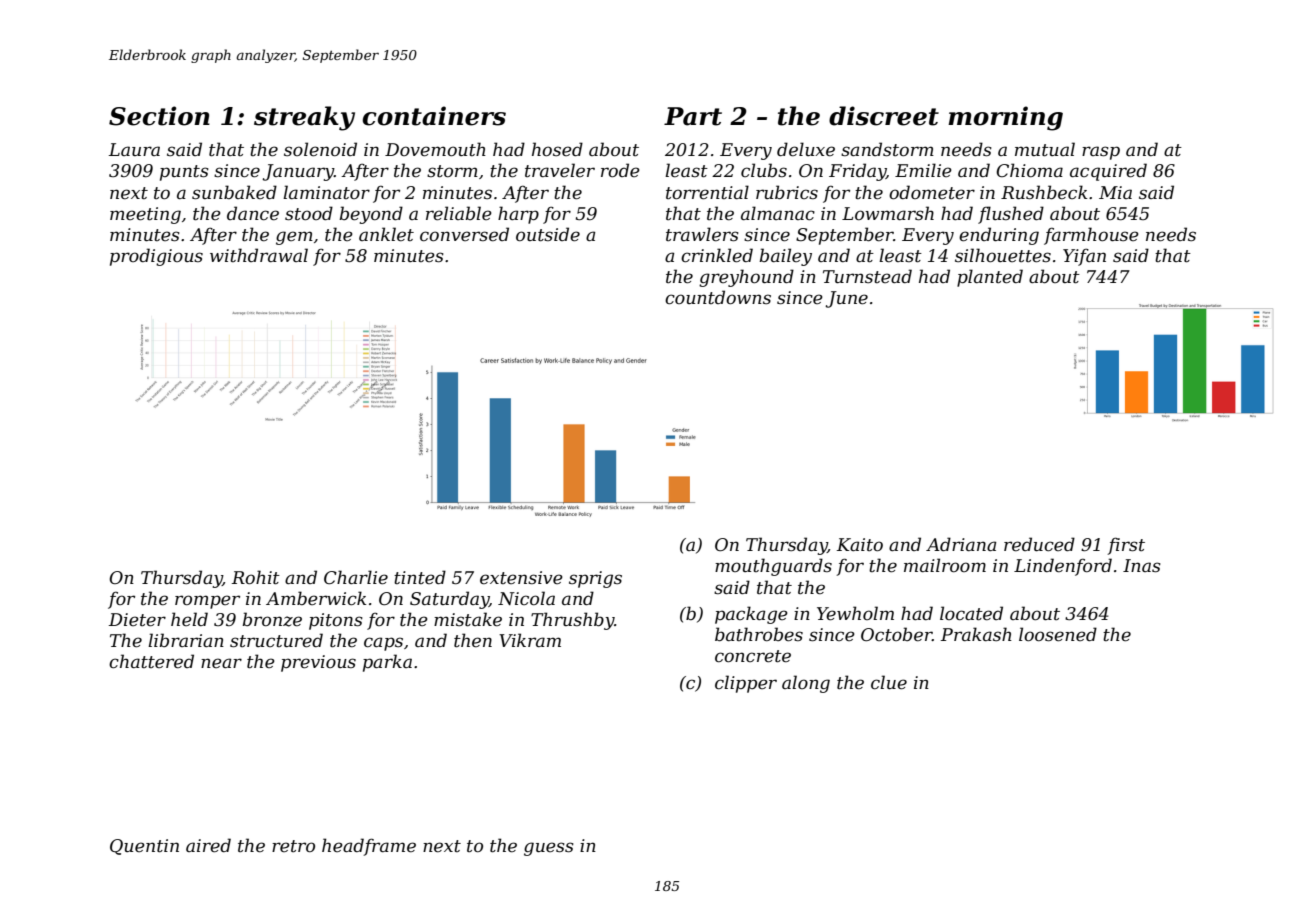  What do you see at coordinates (620, 170) in the document?
I see `rode` at bounding box center [620, 170].
